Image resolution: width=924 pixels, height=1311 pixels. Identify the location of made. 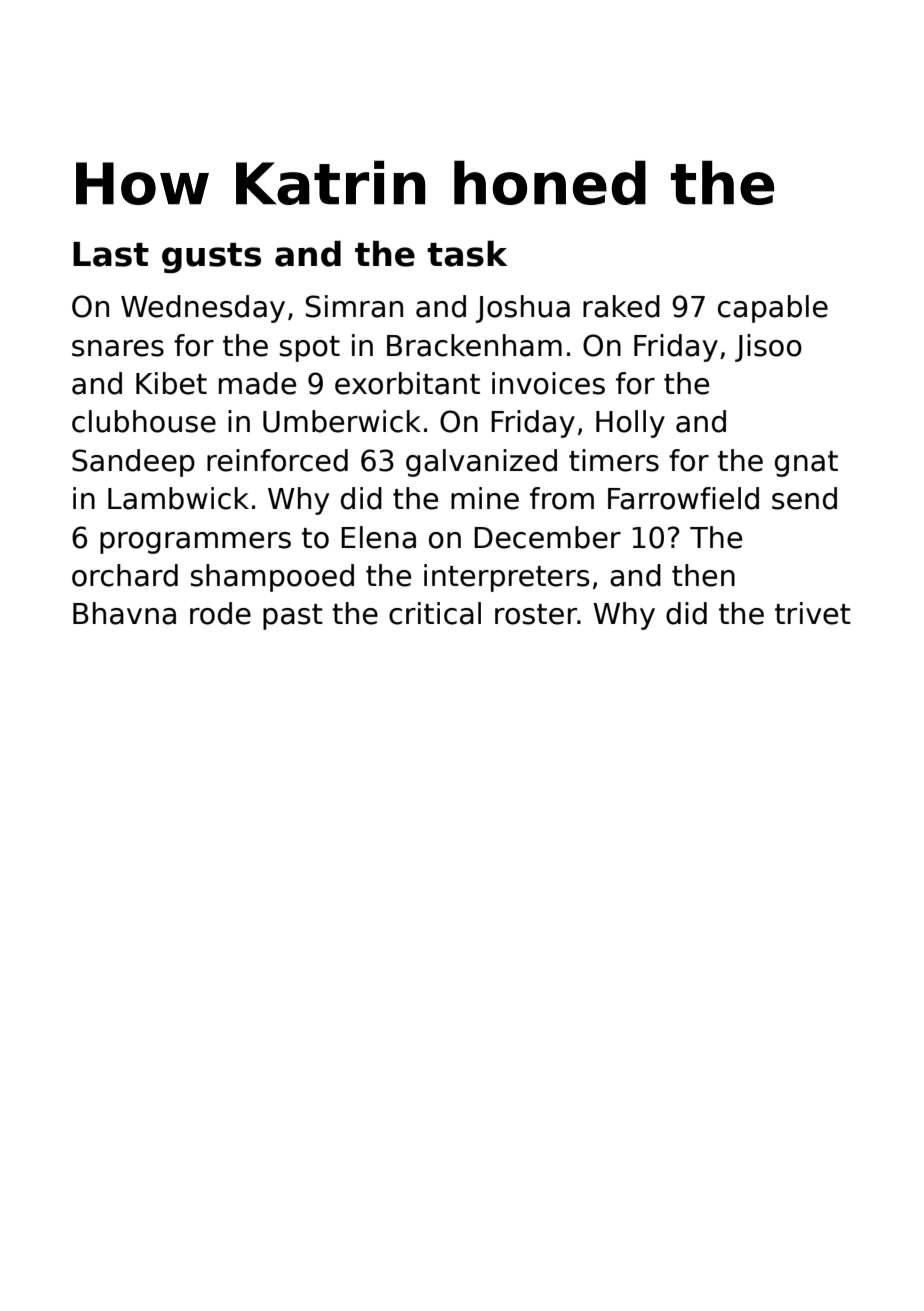
(257, 383).
